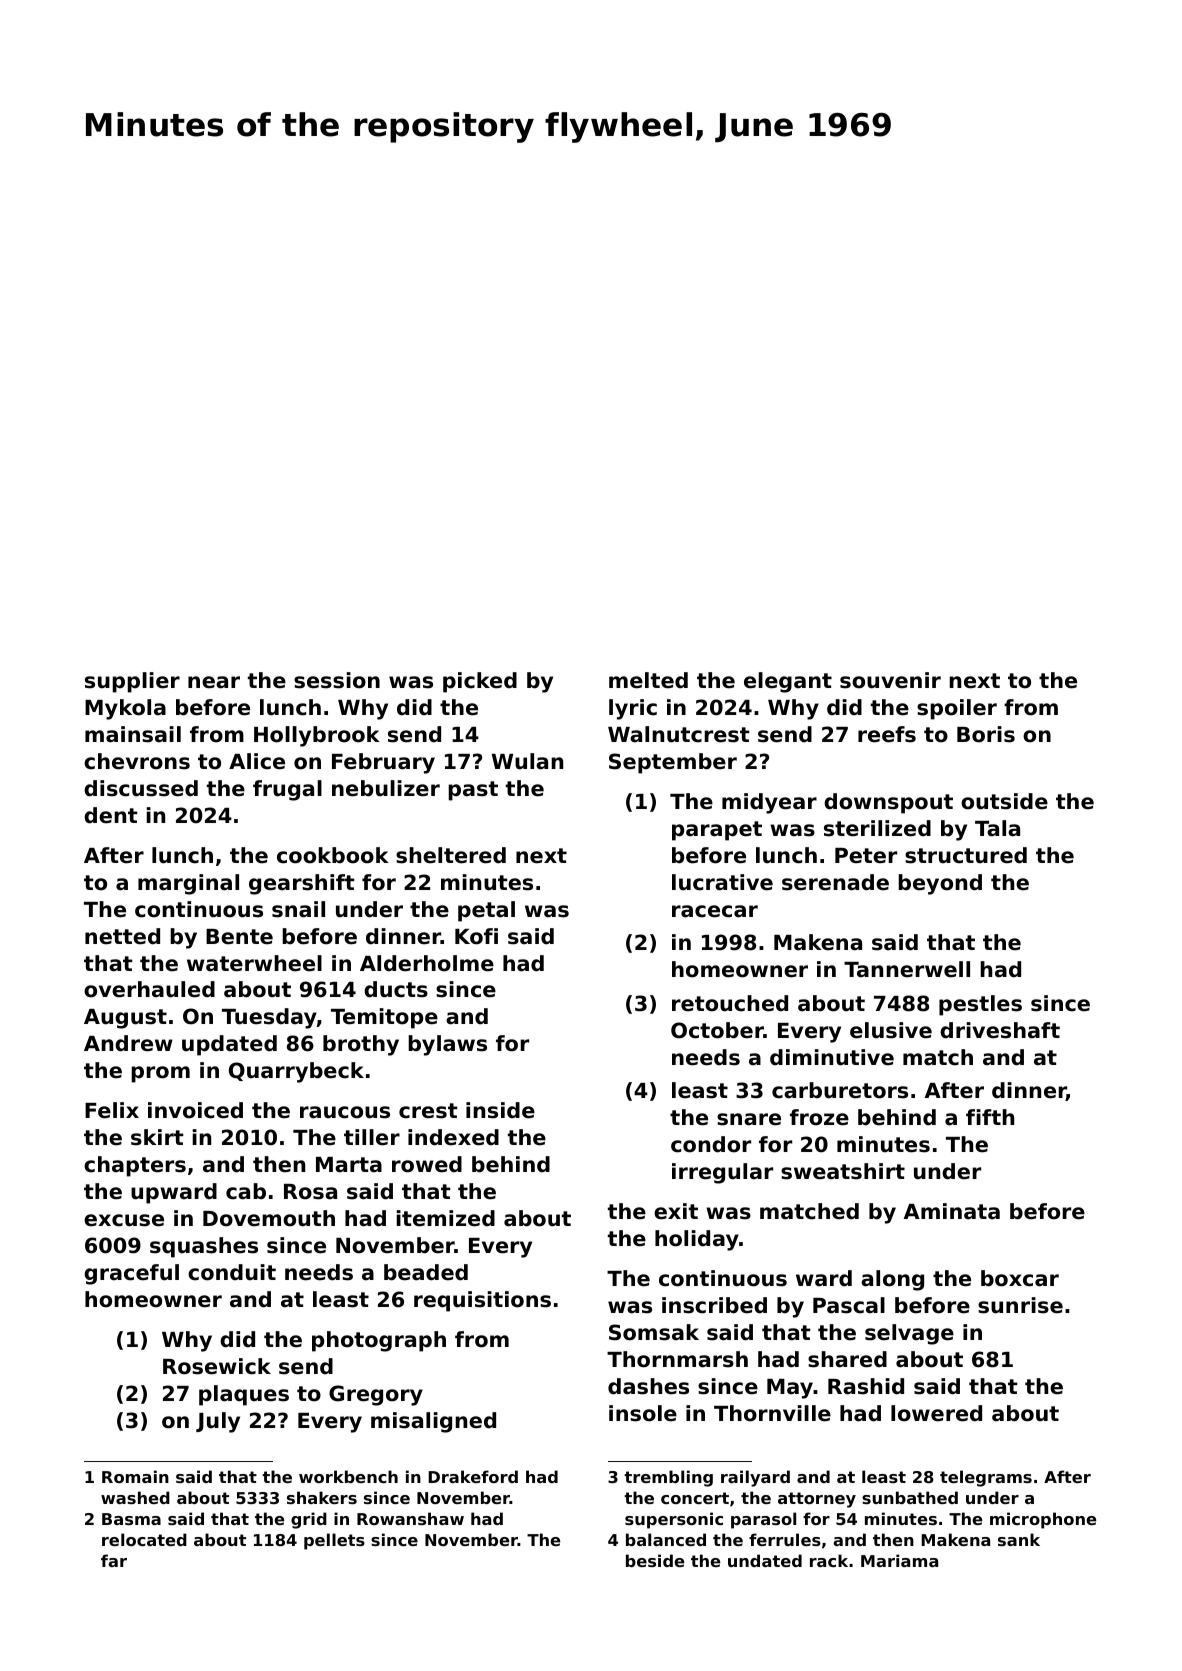 This page has width=1182, height=1671. Describe the element at coordinates (655, 1560) in the page. I see `beside` at that location.
